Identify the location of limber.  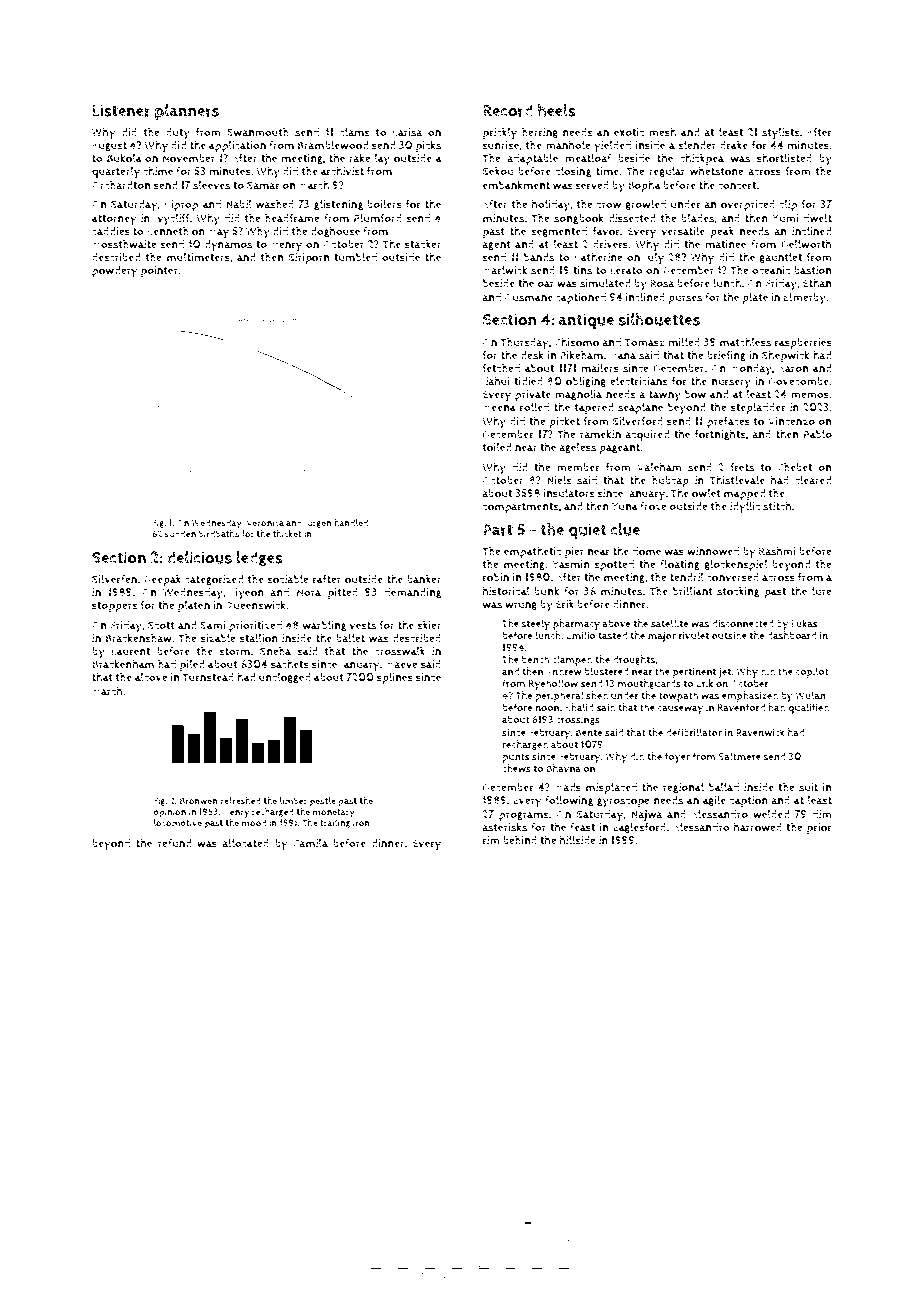
(293, 801).
